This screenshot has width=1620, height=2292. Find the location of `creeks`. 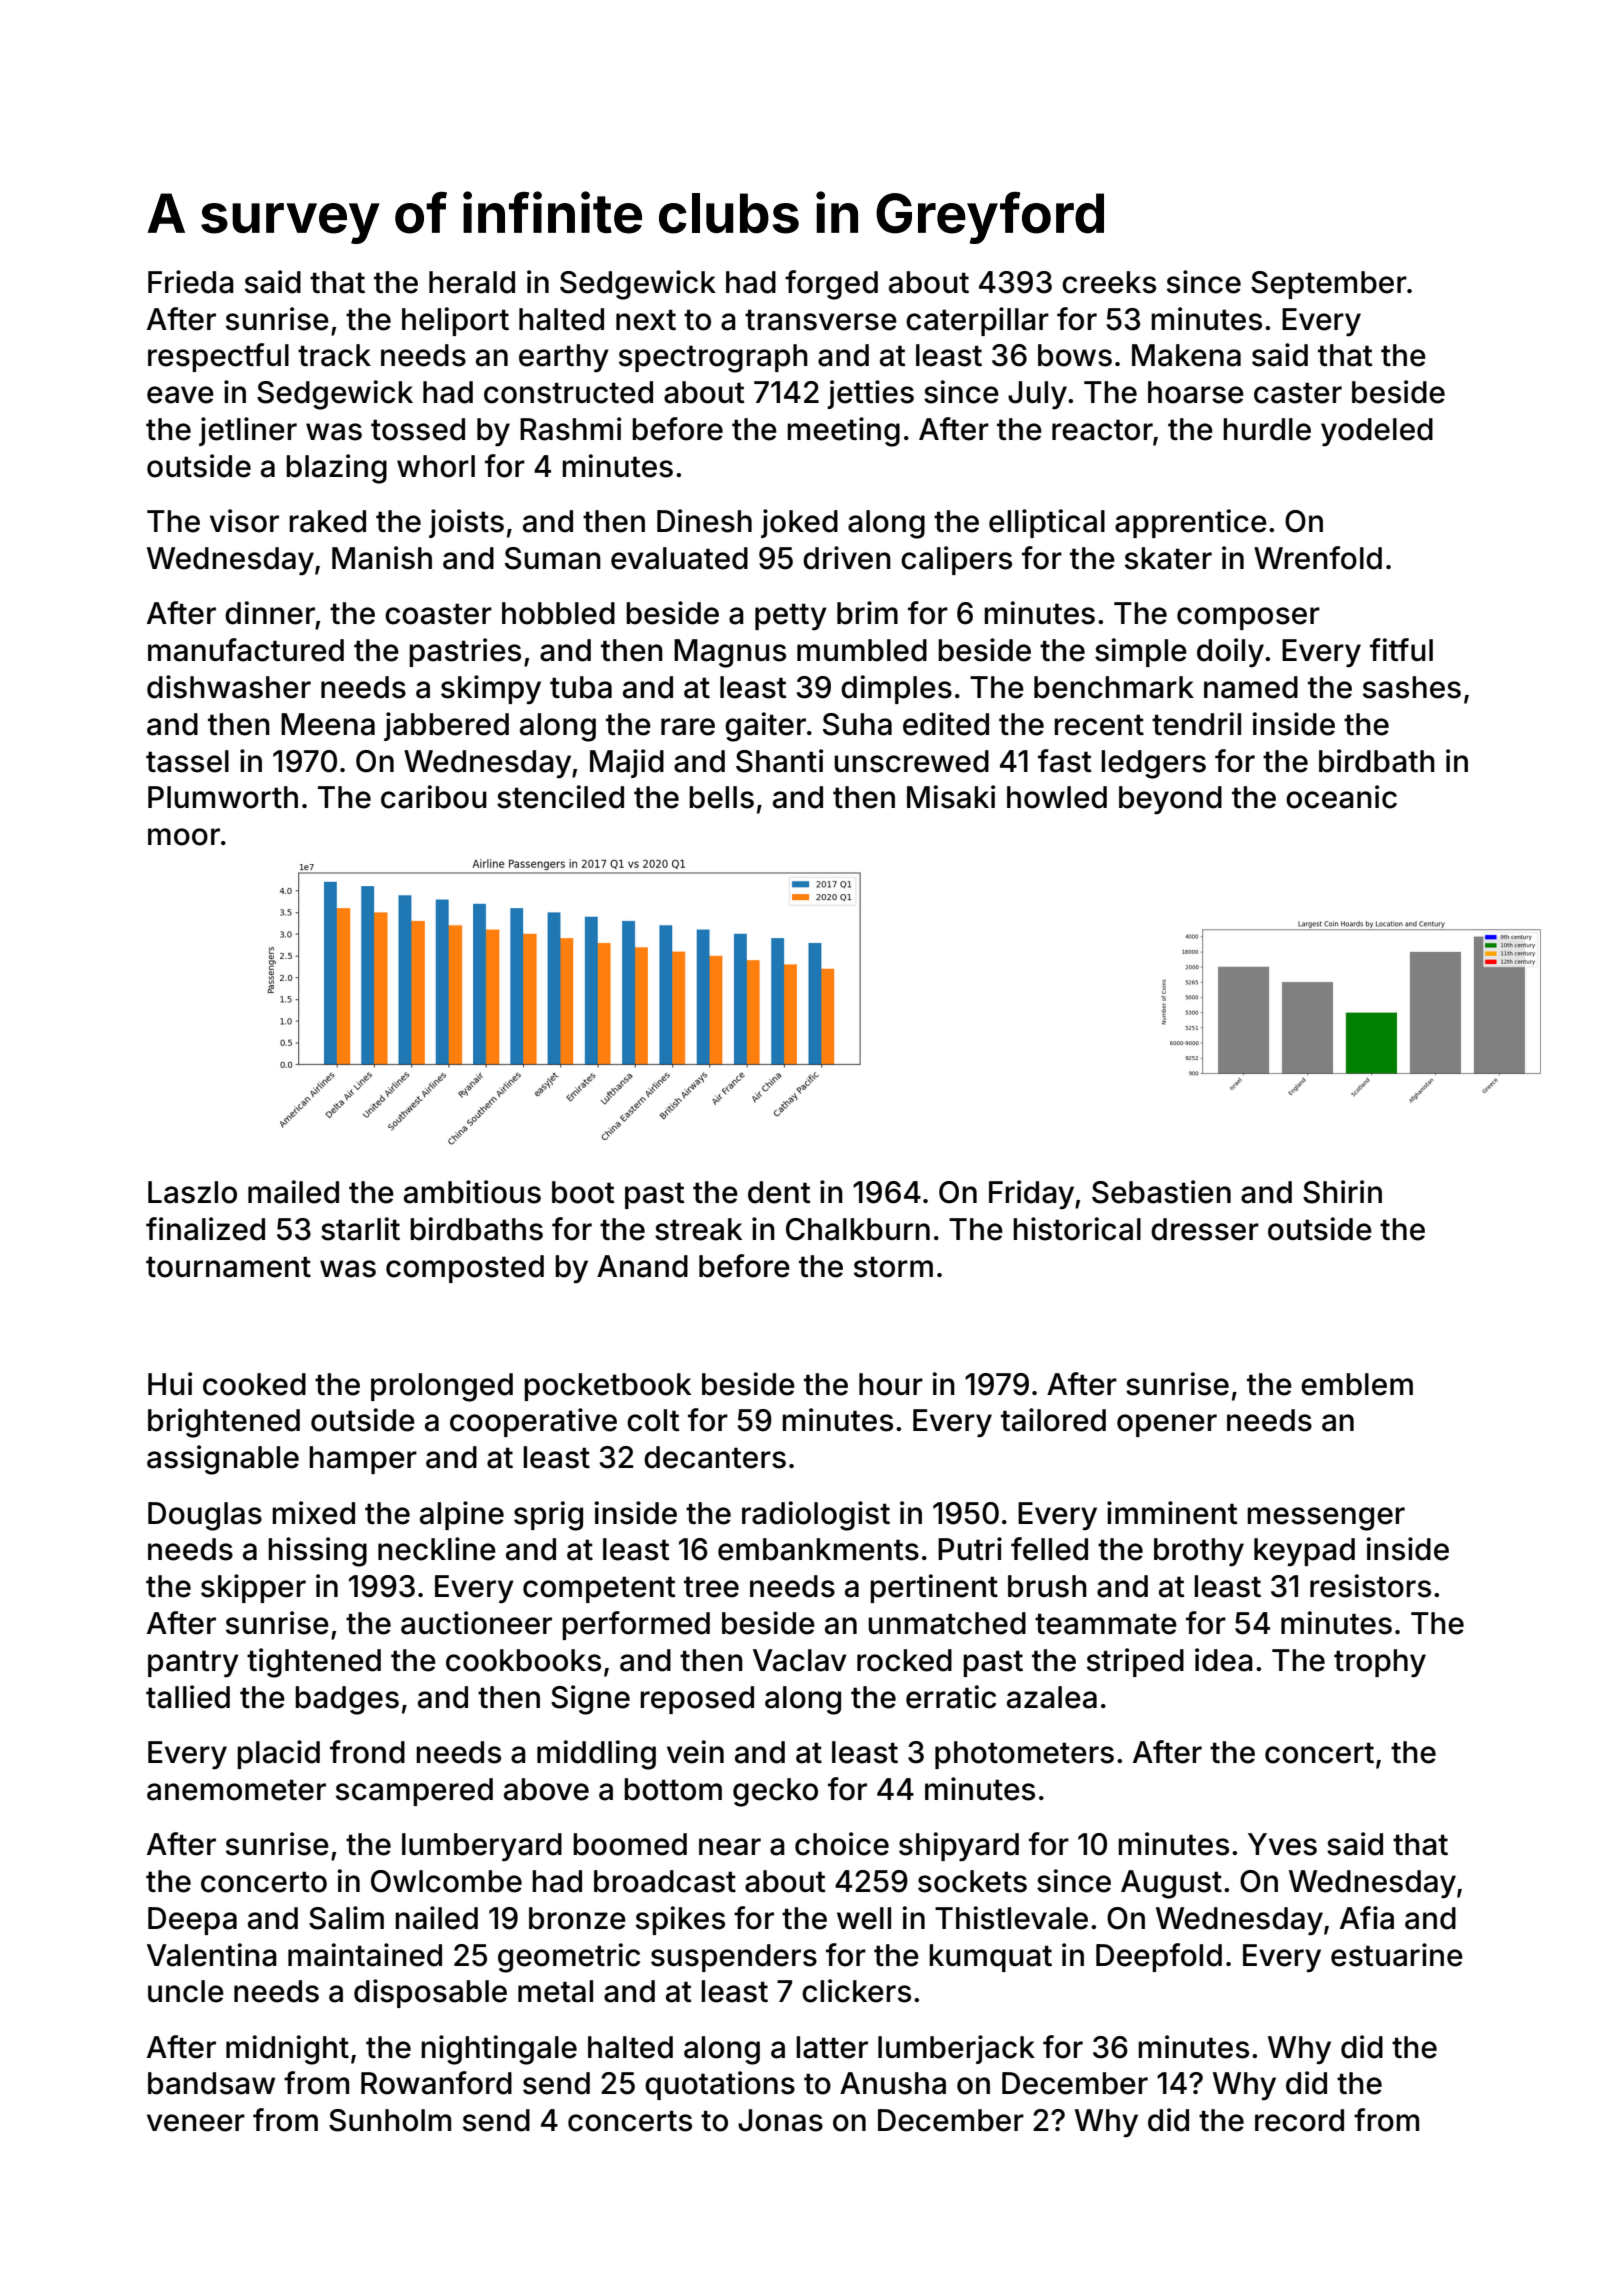

creeks is located at coordinates (1109, 282).
